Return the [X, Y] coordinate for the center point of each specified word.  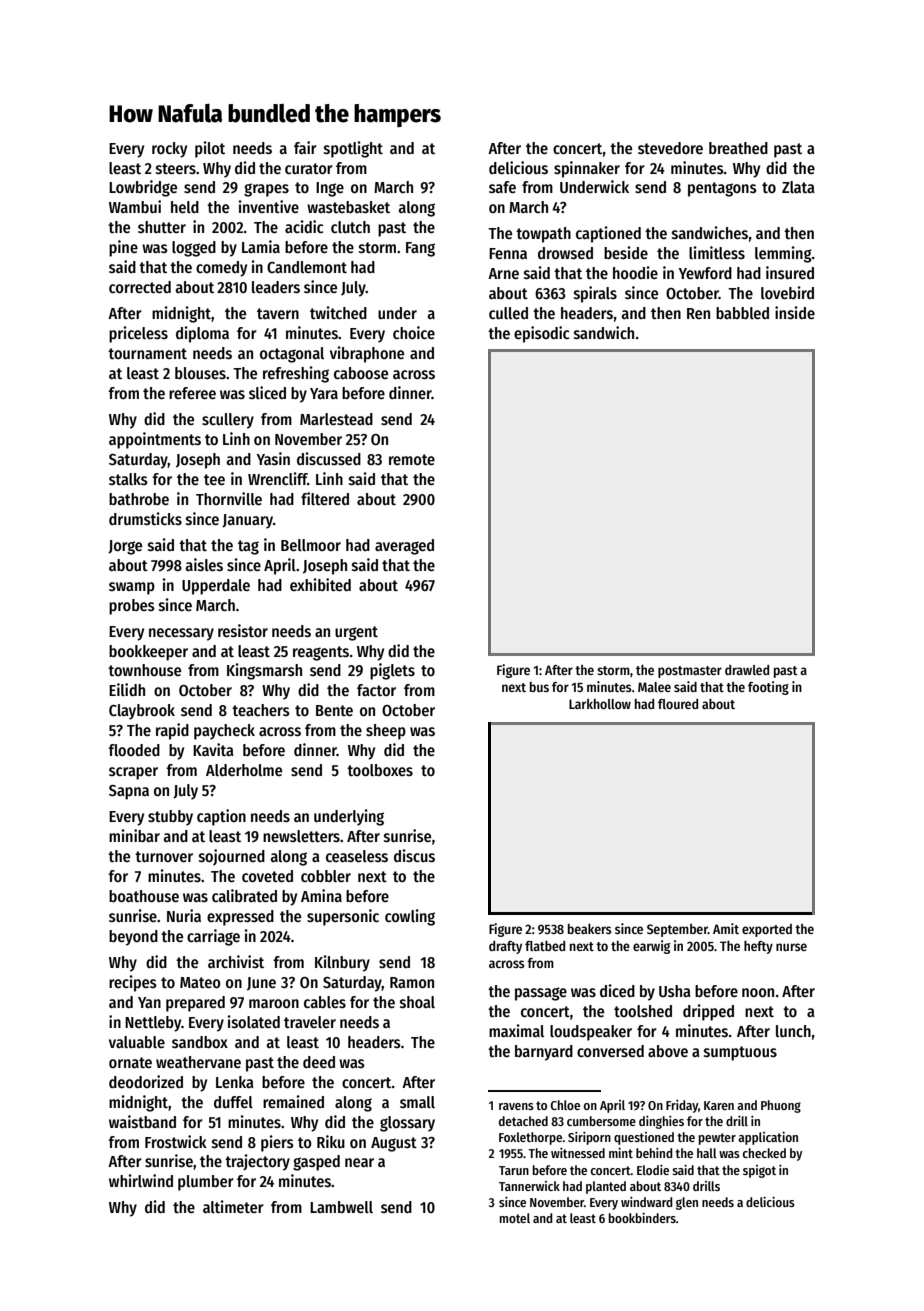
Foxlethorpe [530, 1138]
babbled [742, 313]
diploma [202, 334]
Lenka [235, 1082]
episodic [542, 334]
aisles [204, 565]
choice [414, 332]
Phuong [781, 1106]
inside [795, 313]
